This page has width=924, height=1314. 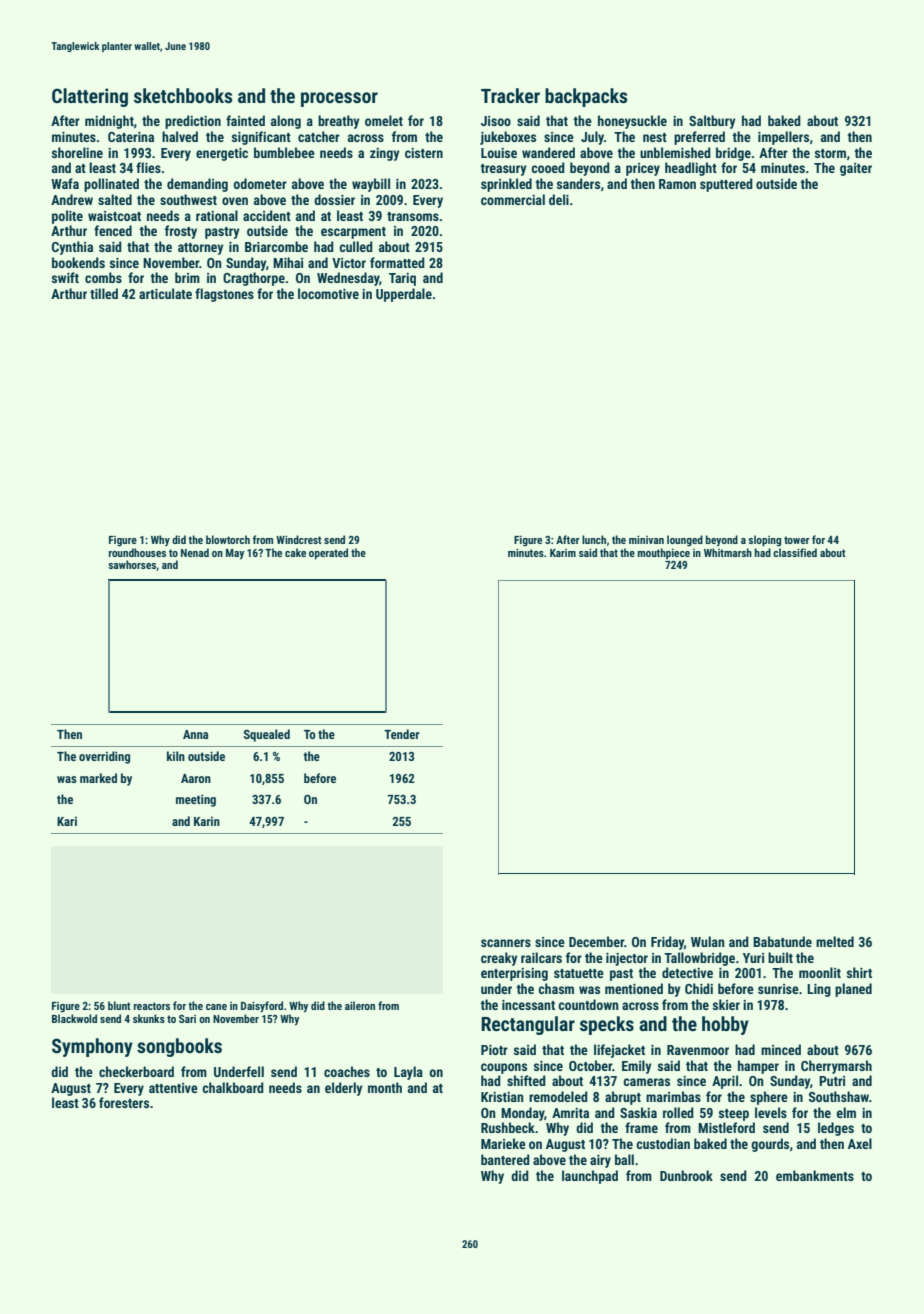 I want to click on sawhorses, so click(x=132, y=564).
